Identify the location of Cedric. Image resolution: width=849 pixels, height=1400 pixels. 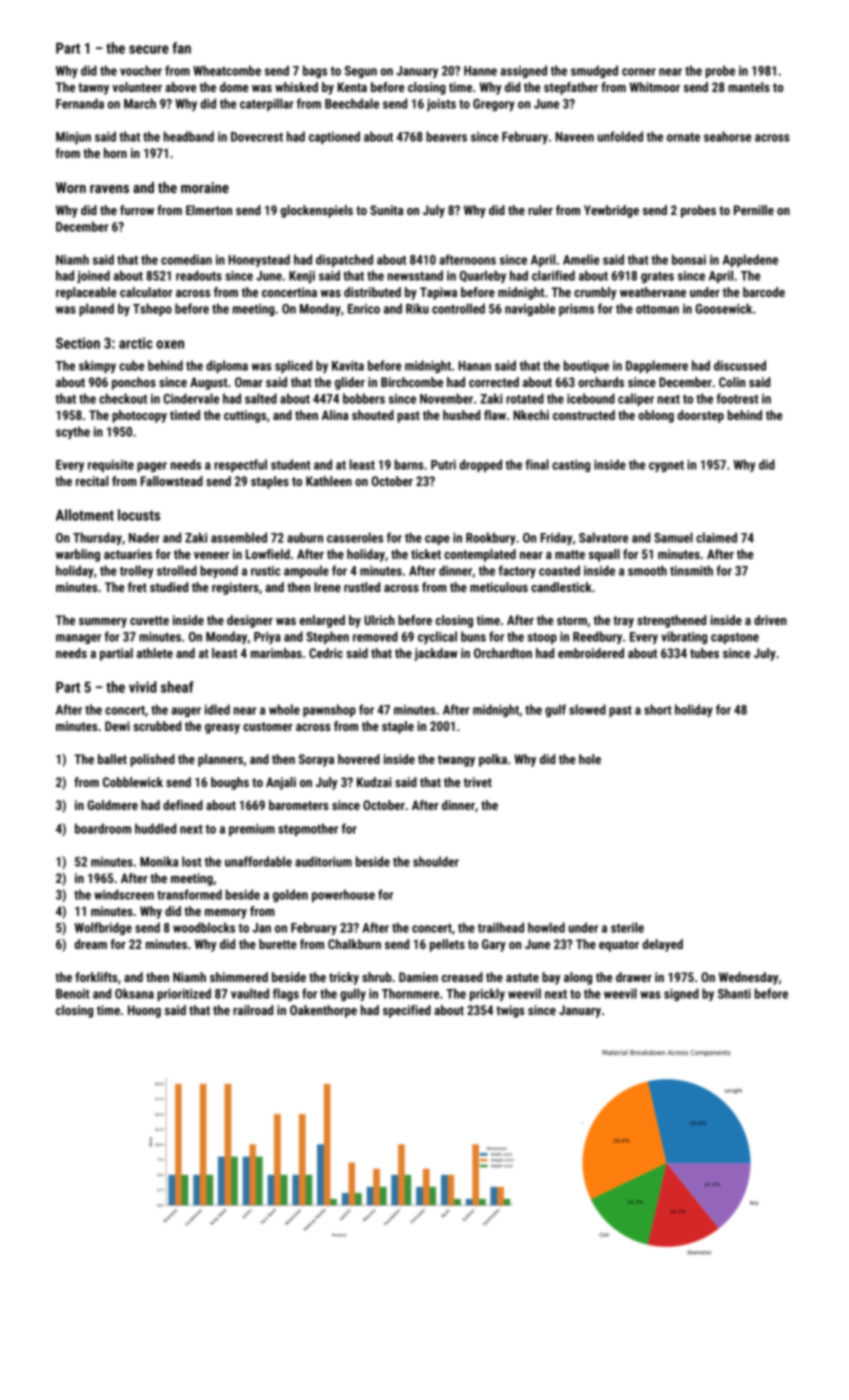
(326, 653).
